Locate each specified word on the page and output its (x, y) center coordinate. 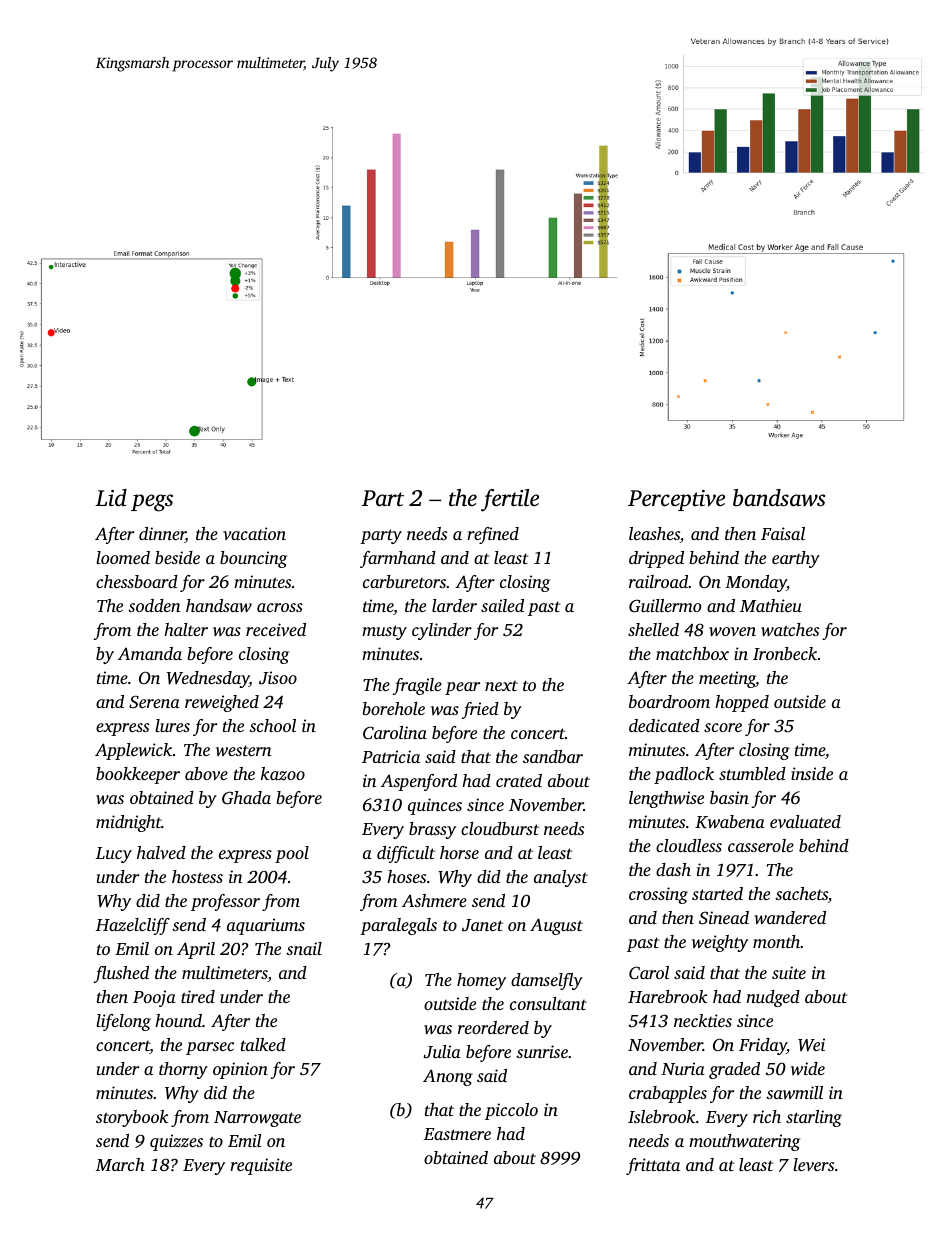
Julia (442, 1052)
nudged (773, 998)
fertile (510, 500)
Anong (448, 1077)
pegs (152, 503)
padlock (684, 775)
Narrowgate (257, 1119)
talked (263, 1044)
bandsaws (779, 498)
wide (808, 1068)
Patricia (391, 756)
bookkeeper (138, 775)
